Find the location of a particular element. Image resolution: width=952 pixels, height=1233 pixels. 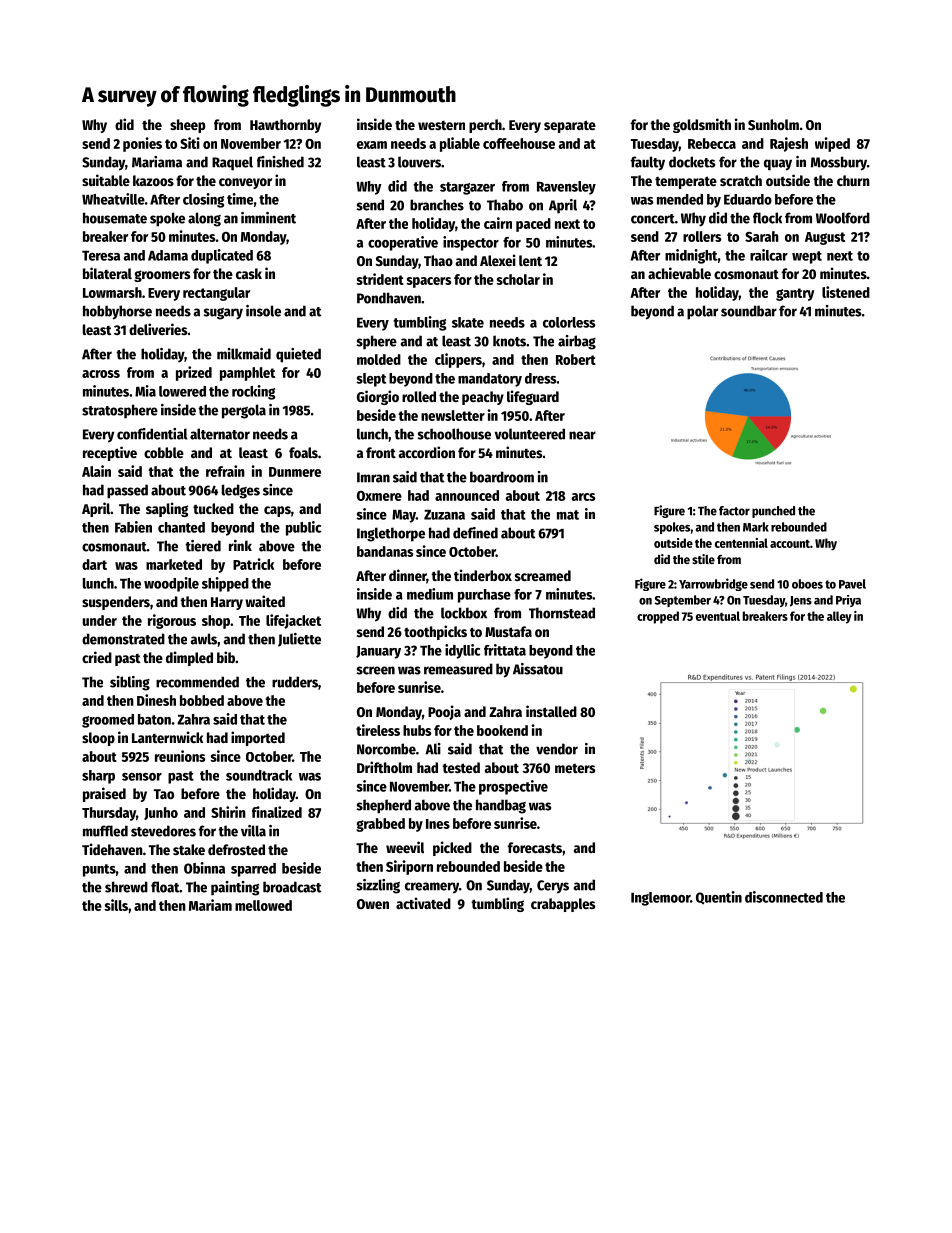

medium is located at coordinates (430, 594).
